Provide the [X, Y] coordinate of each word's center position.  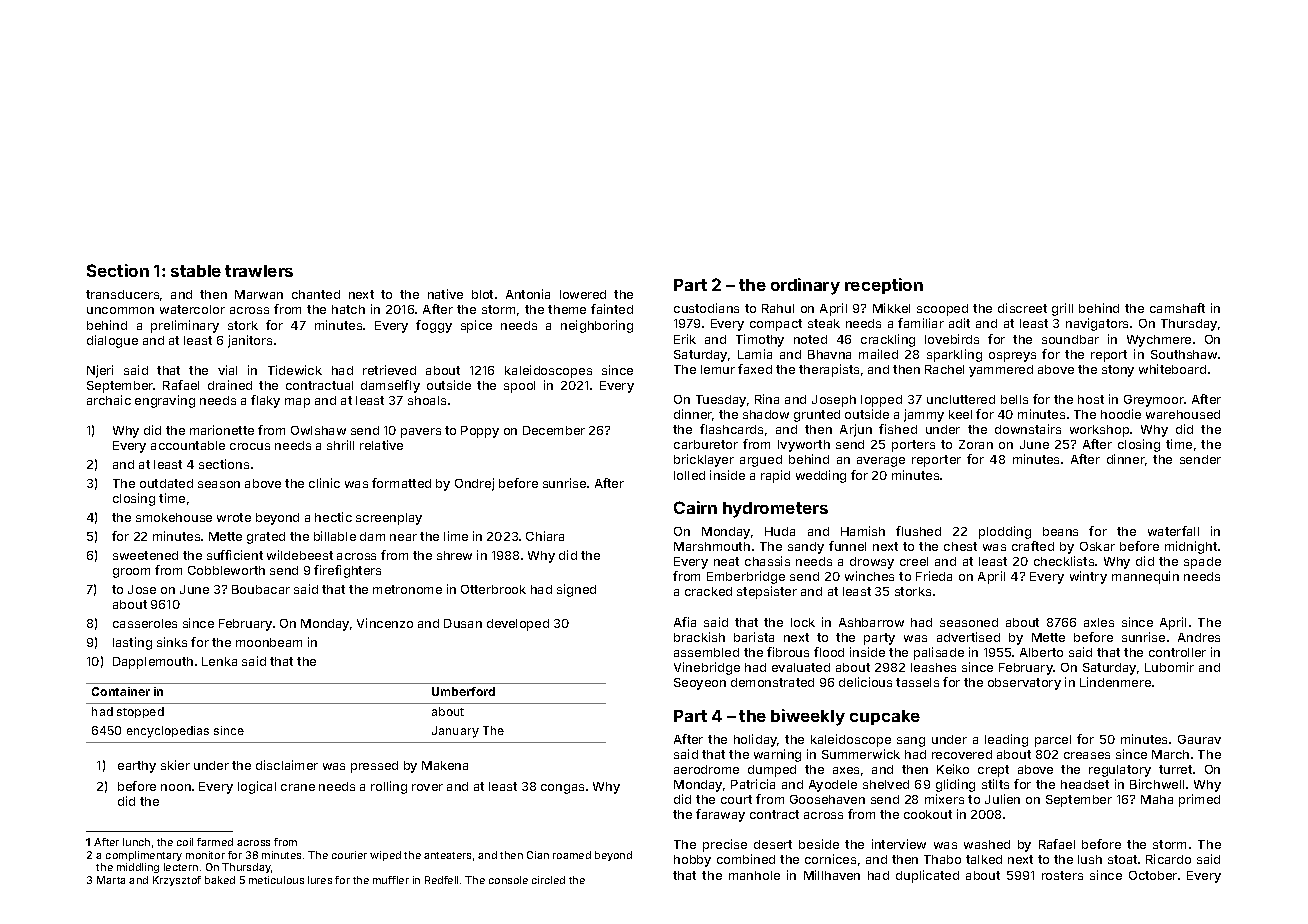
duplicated [927, 876]
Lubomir [1169, 667]
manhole [754, 875]
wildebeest [300, 555]
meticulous [276, 880]
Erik [685, 339]
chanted [316, 294]
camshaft [1177, 308]
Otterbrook [493, 589]
